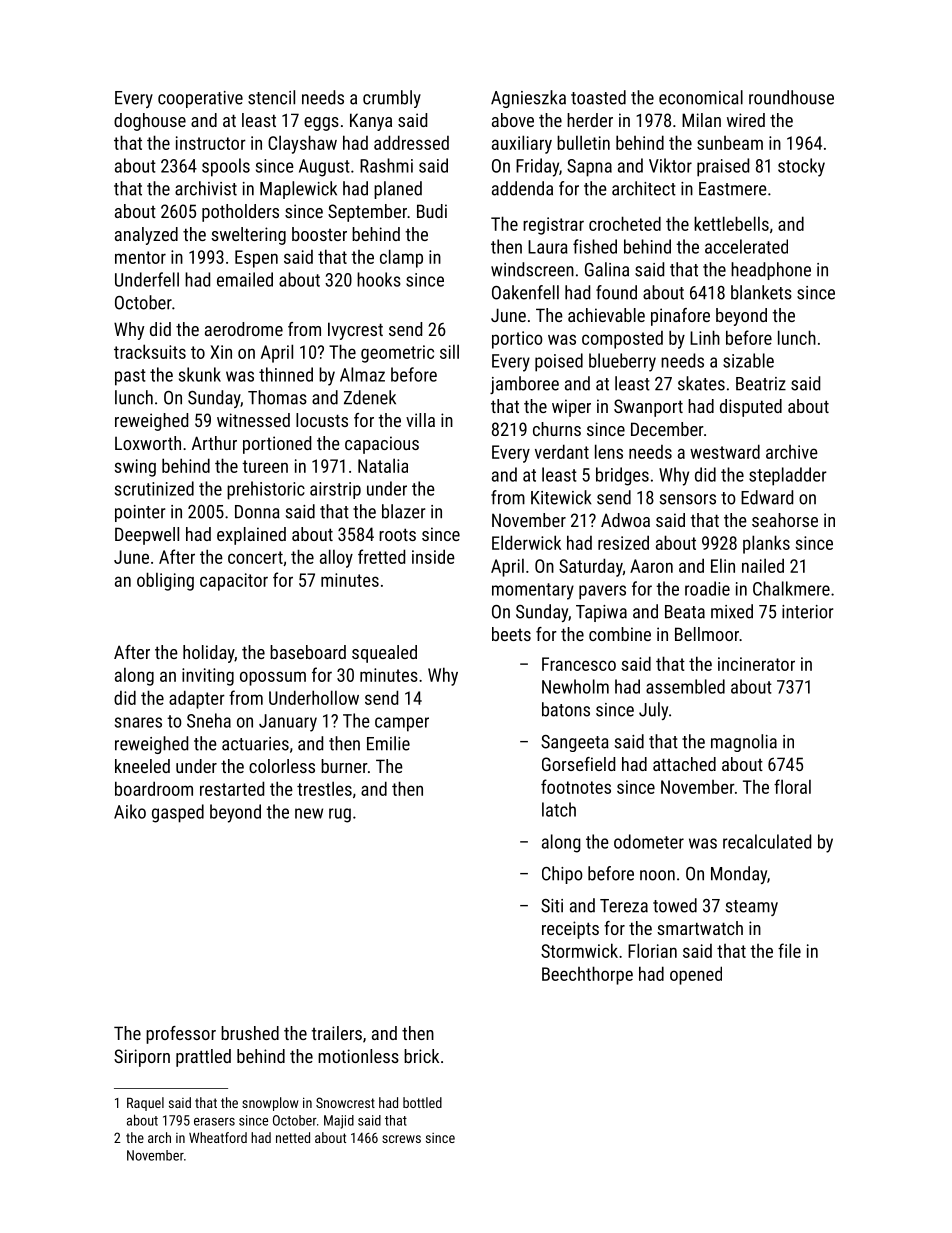 The image size is (952, 1233). Describe the element at coordinates (524, 385) in the screenshot. I see `jamboree` at that location.
